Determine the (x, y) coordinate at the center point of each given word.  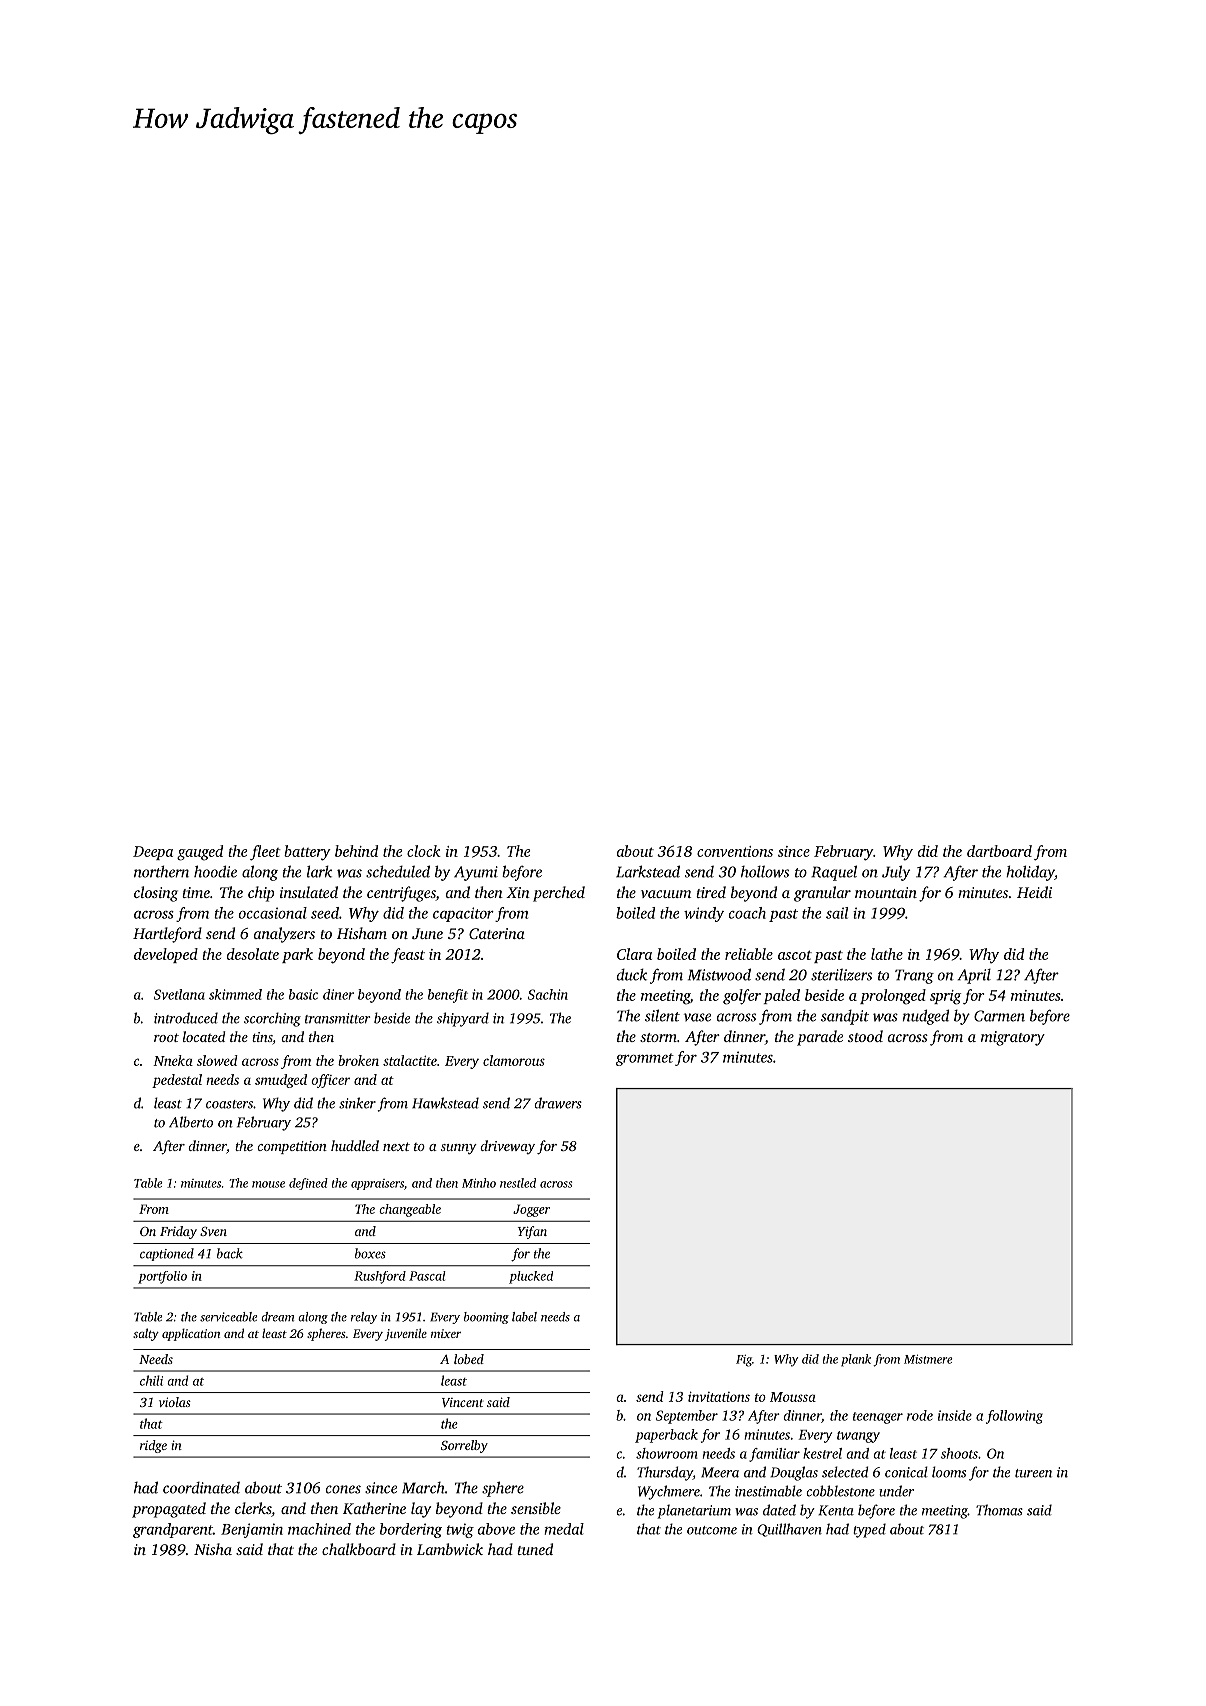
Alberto (191, 1122)
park (297, 955)
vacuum (666, 894)
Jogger (531, 1210)
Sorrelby (464, 1446)
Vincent (462, 1402)
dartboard (999, 851)
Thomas (999, 1510)
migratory (1013, 1038)
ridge (153, 1446)
